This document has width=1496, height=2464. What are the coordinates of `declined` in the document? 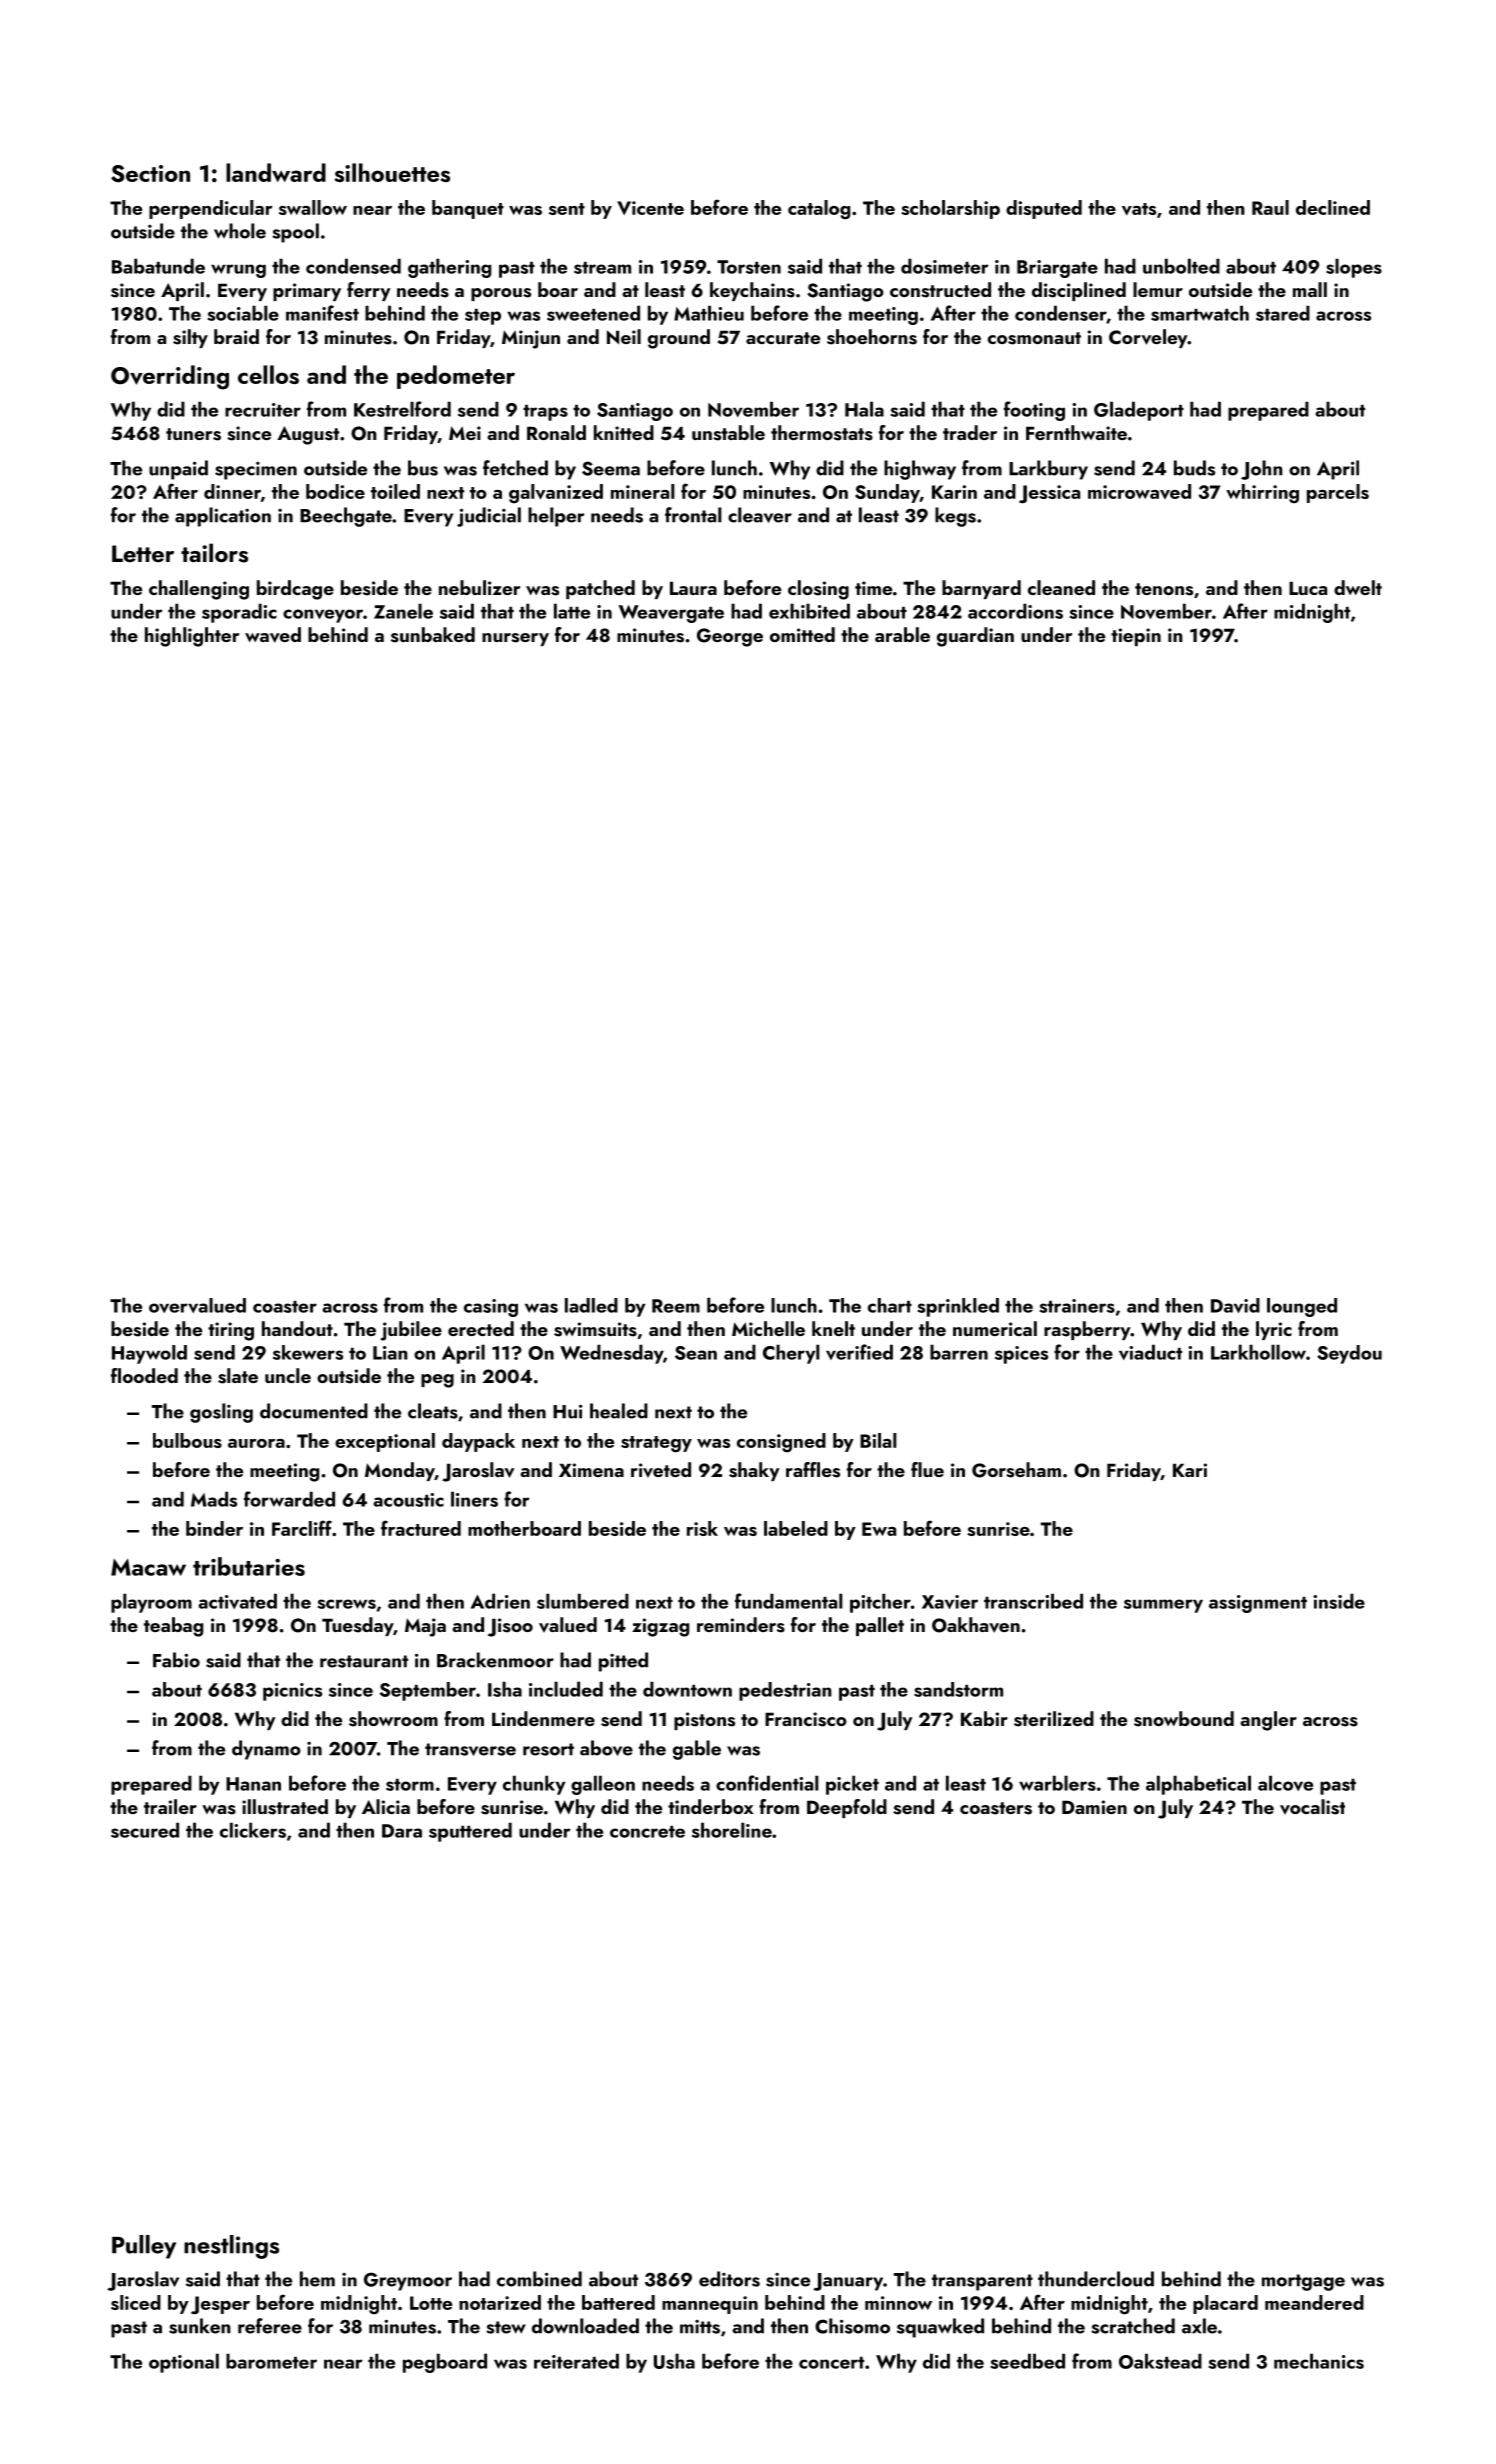 It's located at (1333, 207).
